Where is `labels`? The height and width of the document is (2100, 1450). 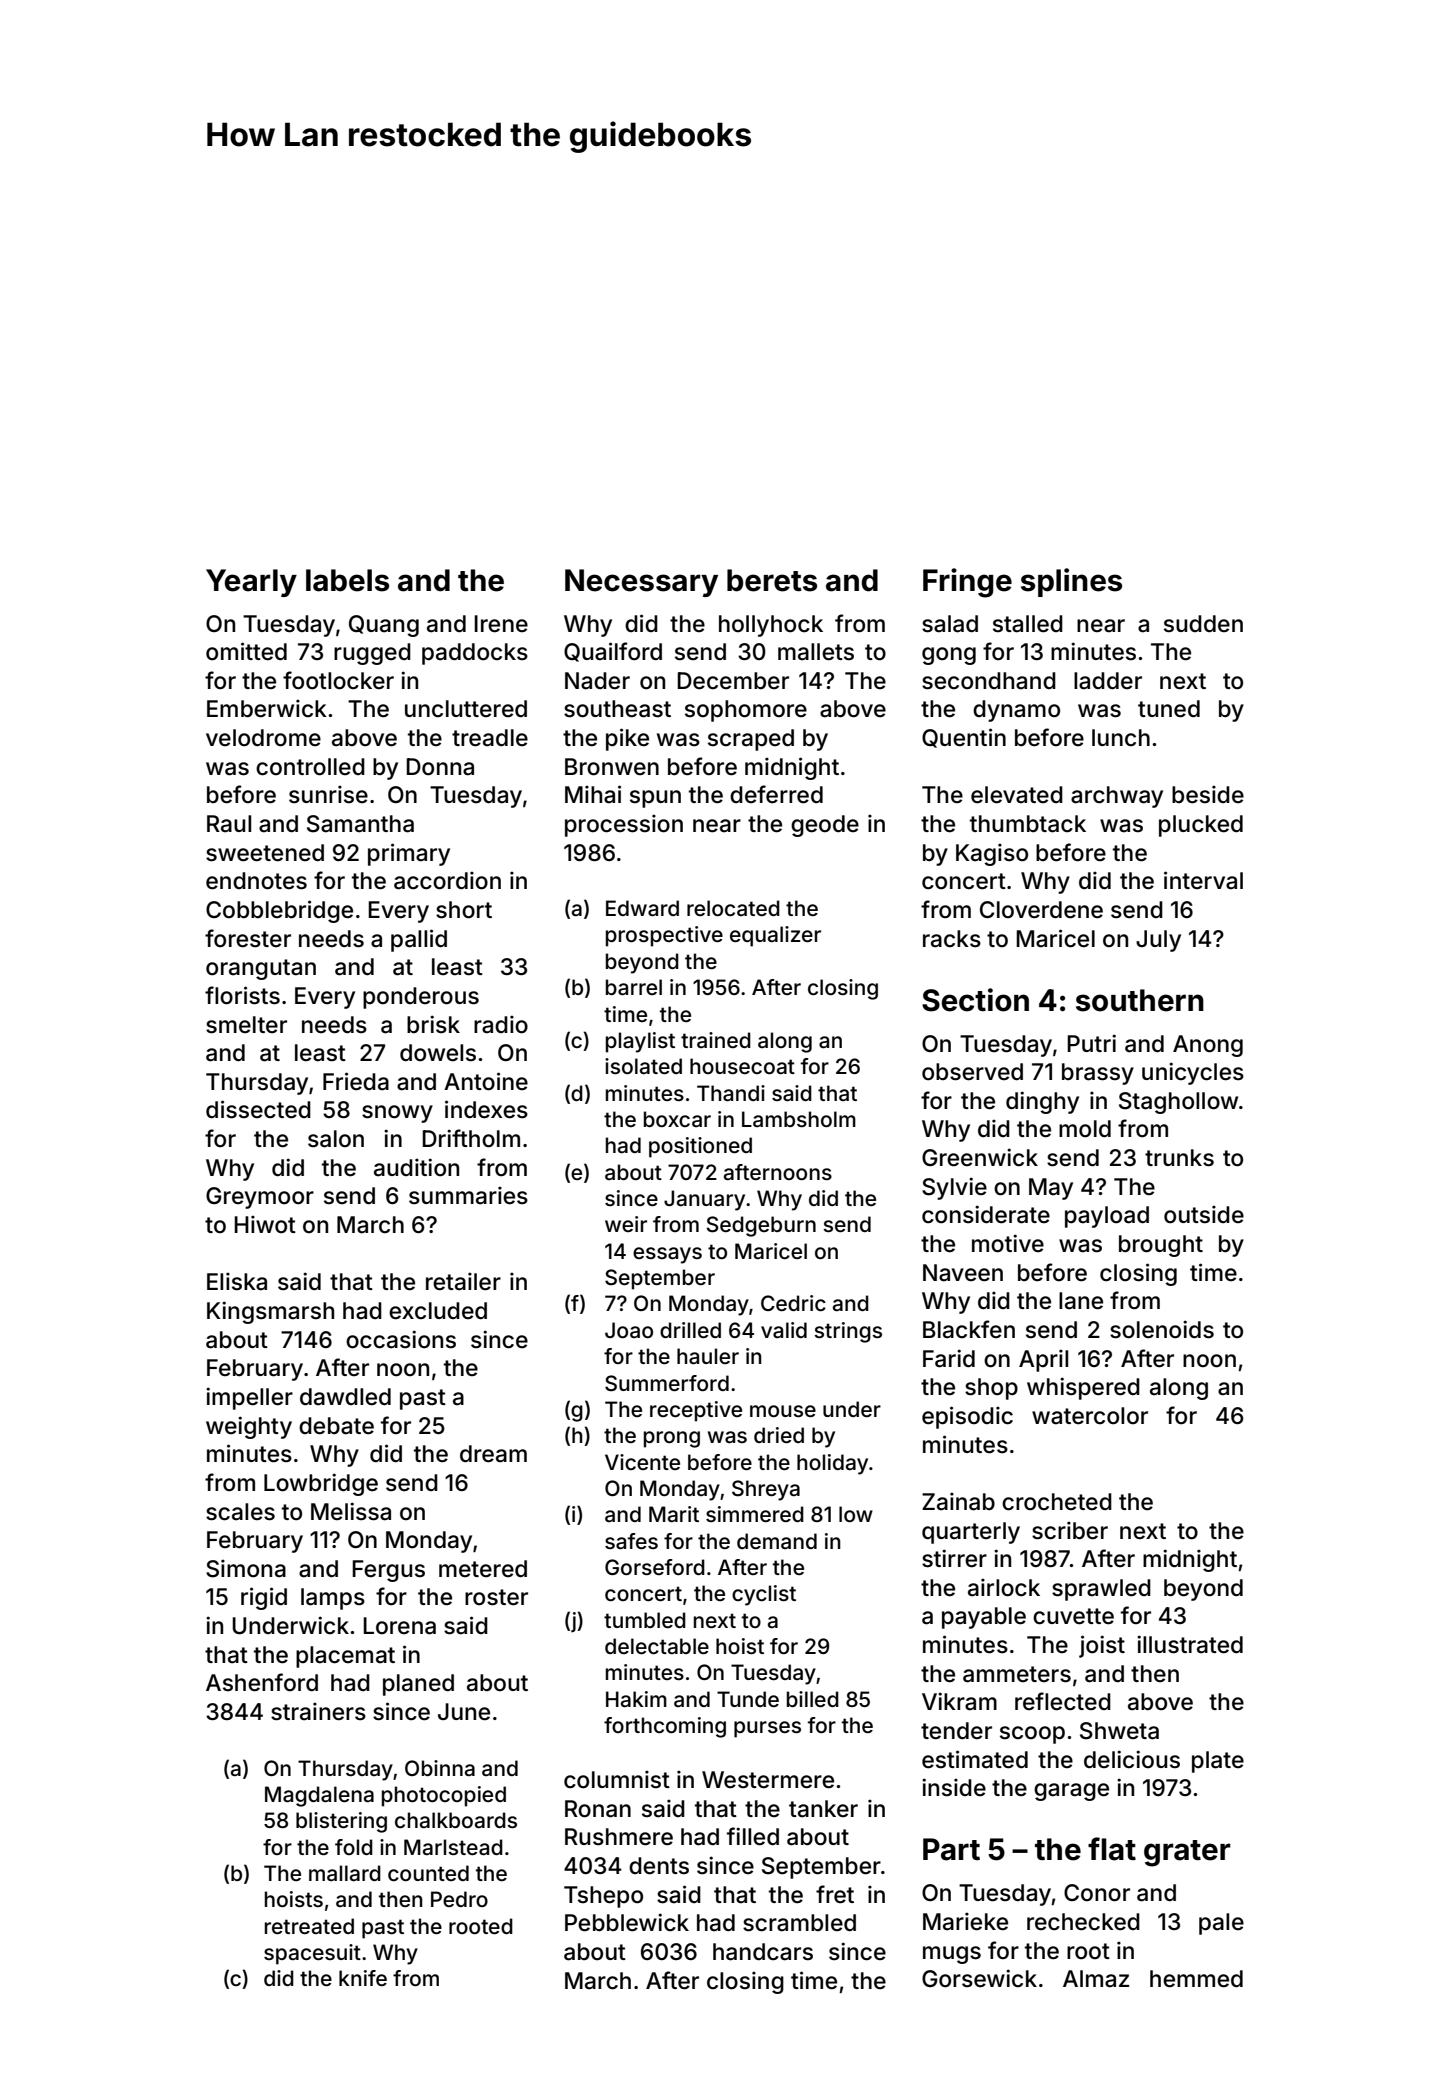 labels is located at coordinates (347, 580).
